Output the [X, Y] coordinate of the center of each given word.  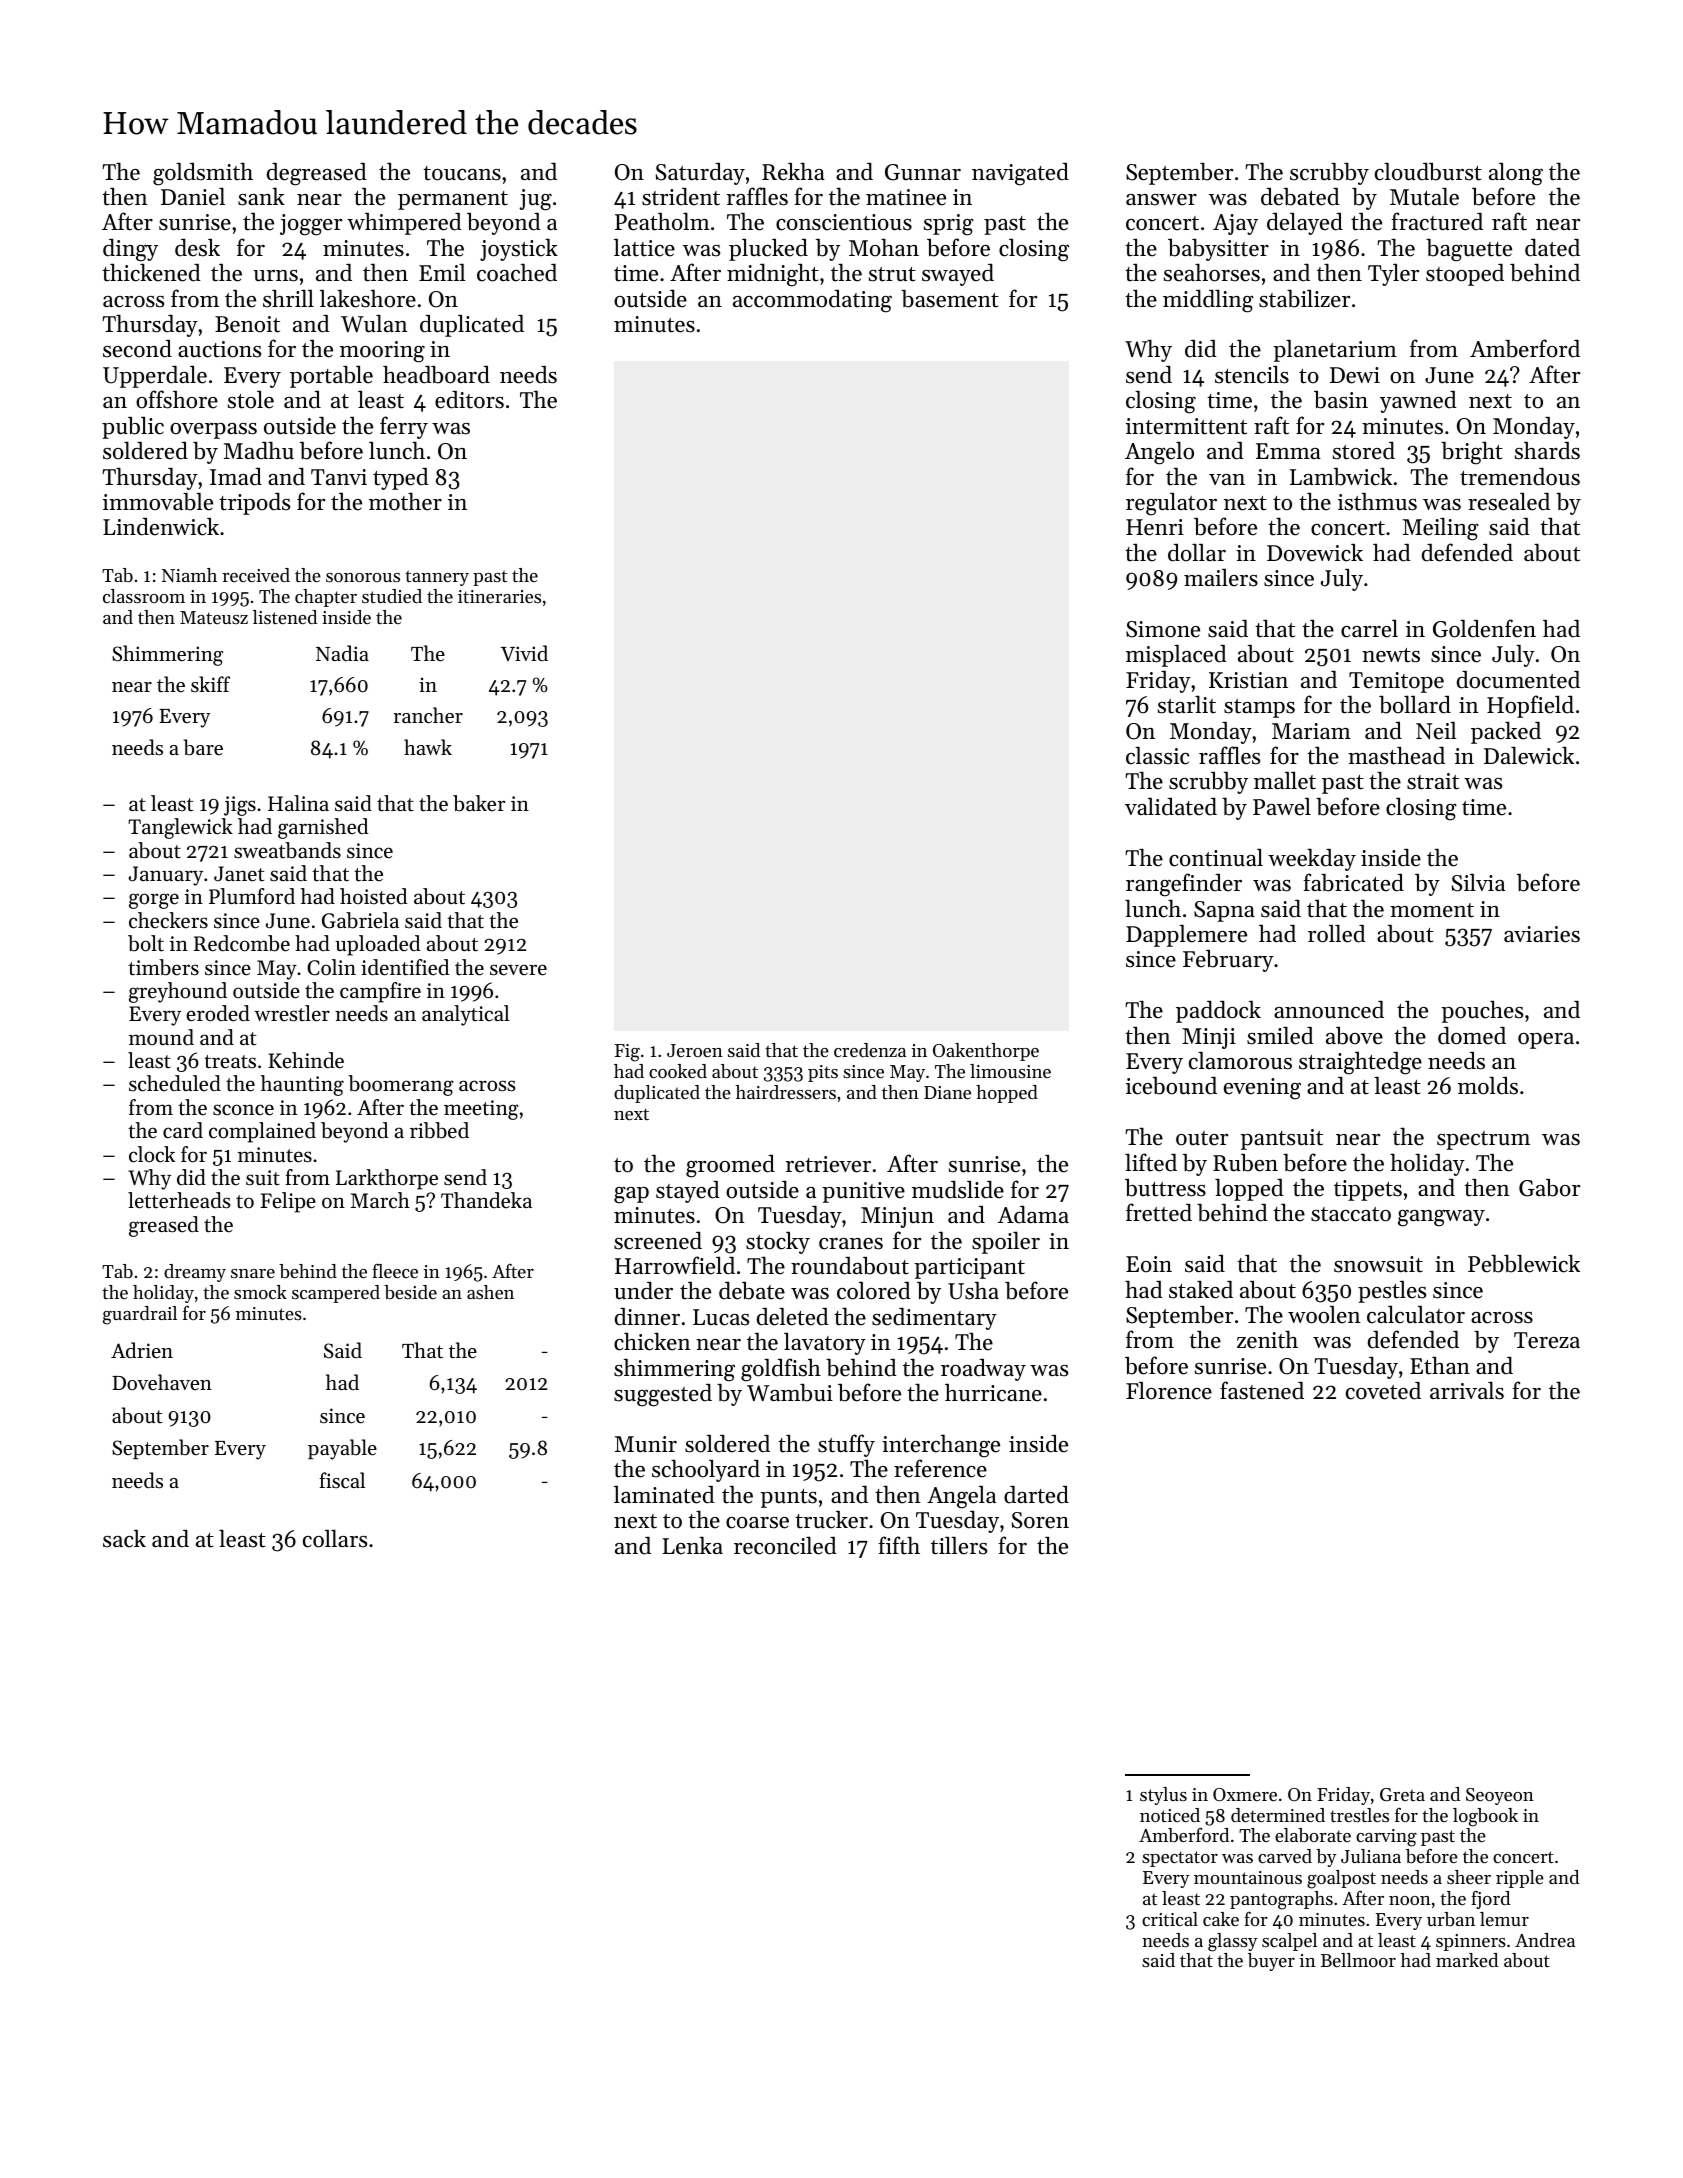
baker [479, 803]
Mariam [1311, 731]
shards [1547, 451]
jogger [311, 225]
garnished [323, 828]
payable [342, 1449]
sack [124, 1539]
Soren [1040, 1520]
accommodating [812, 301]
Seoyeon [1500, 1796]
